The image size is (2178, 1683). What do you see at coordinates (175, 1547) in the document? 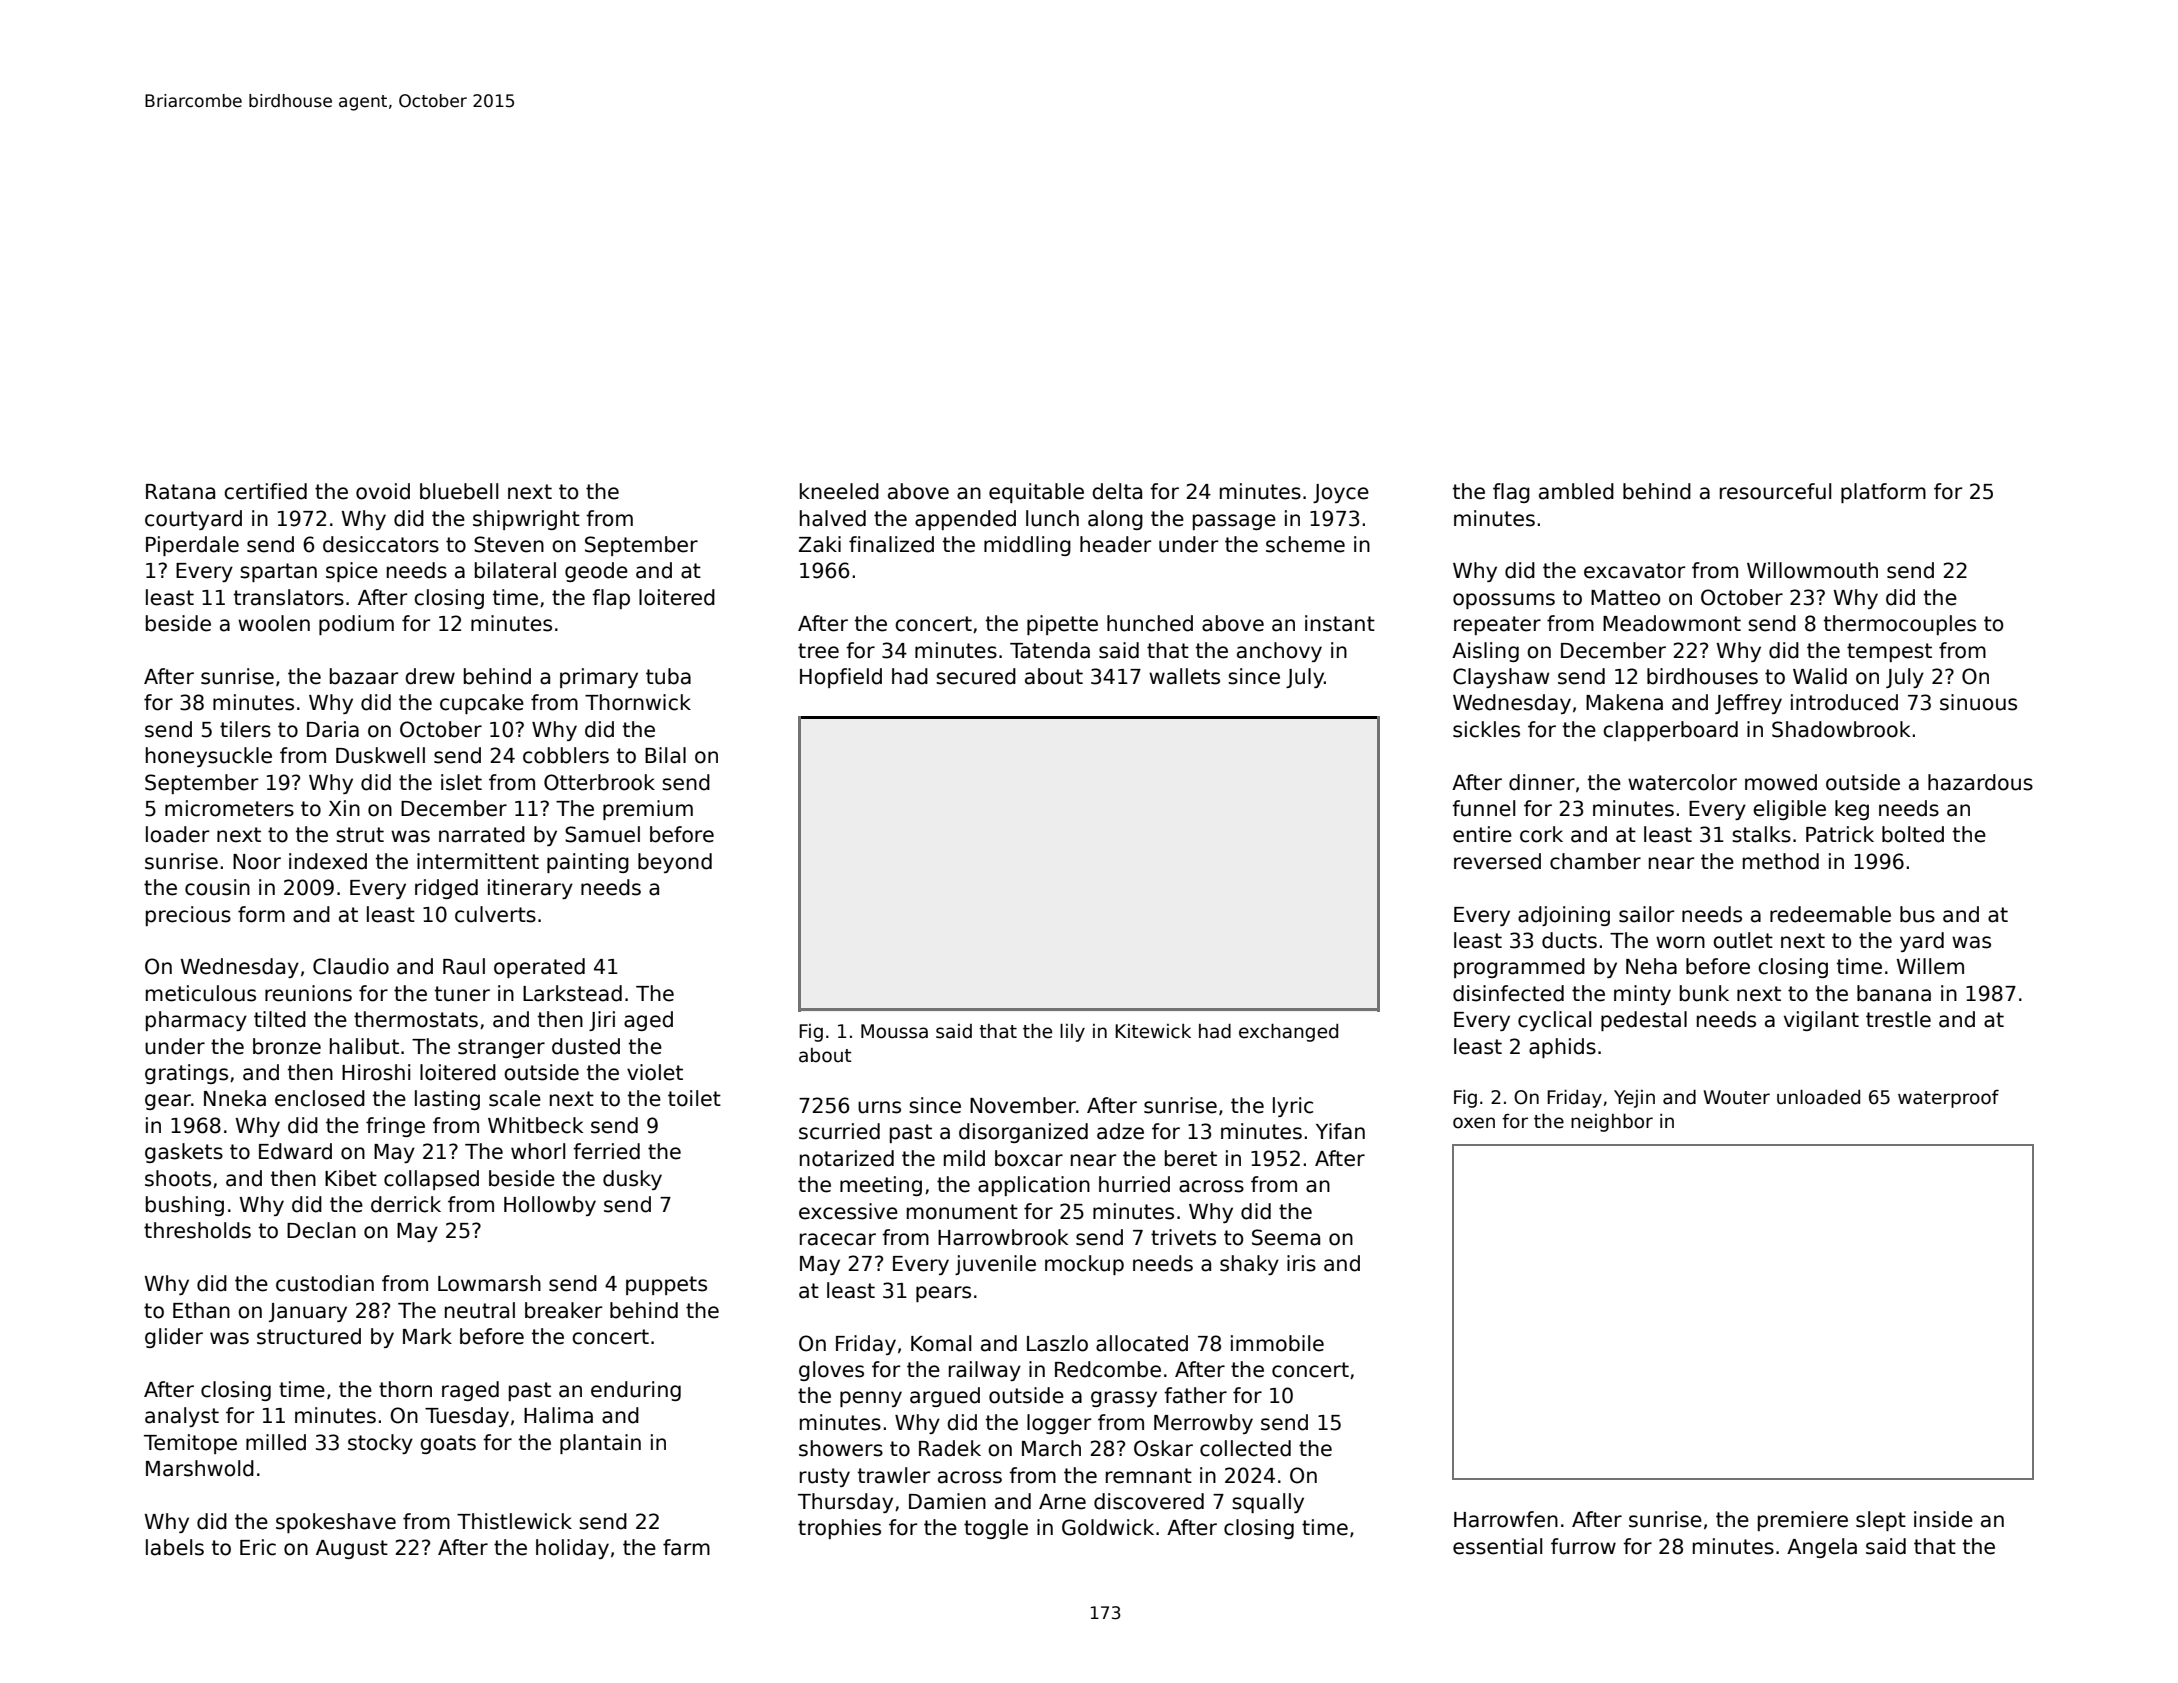
I see `labels` at bounding box center [175, 1547].
